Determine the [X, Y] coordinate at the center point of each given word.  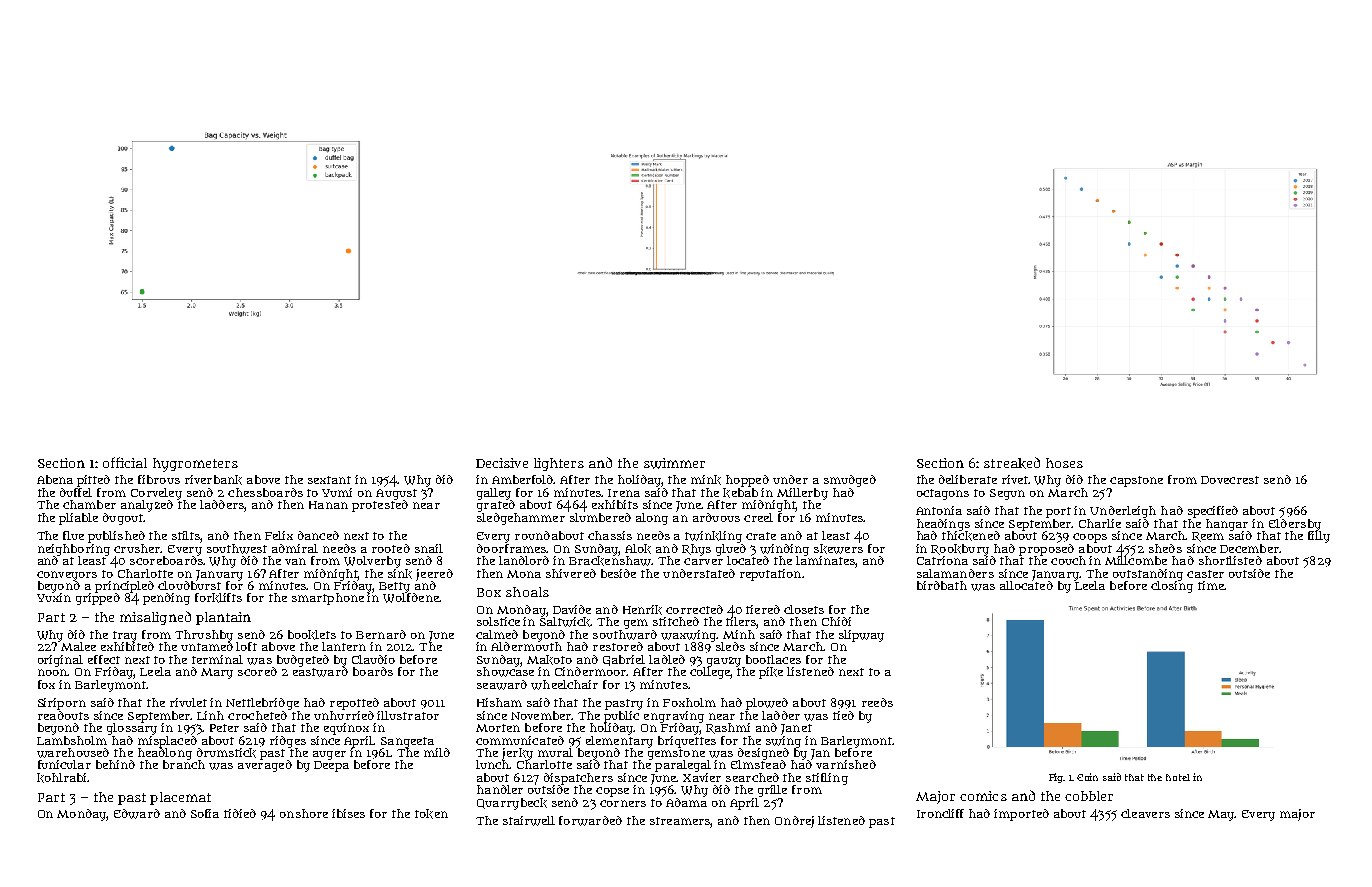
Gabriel [624, 660]
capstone [1136, 481]
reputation [770, 575]
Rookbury [960, 550]
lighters [559, 464]
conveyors [67, 576]
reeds [877, 702]
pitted [93, 481]
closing [1172, 587]
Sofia [205, 813]
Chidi [836, 621]
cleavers [1145, 813]
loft [246, 646]
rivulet [188, 702]
